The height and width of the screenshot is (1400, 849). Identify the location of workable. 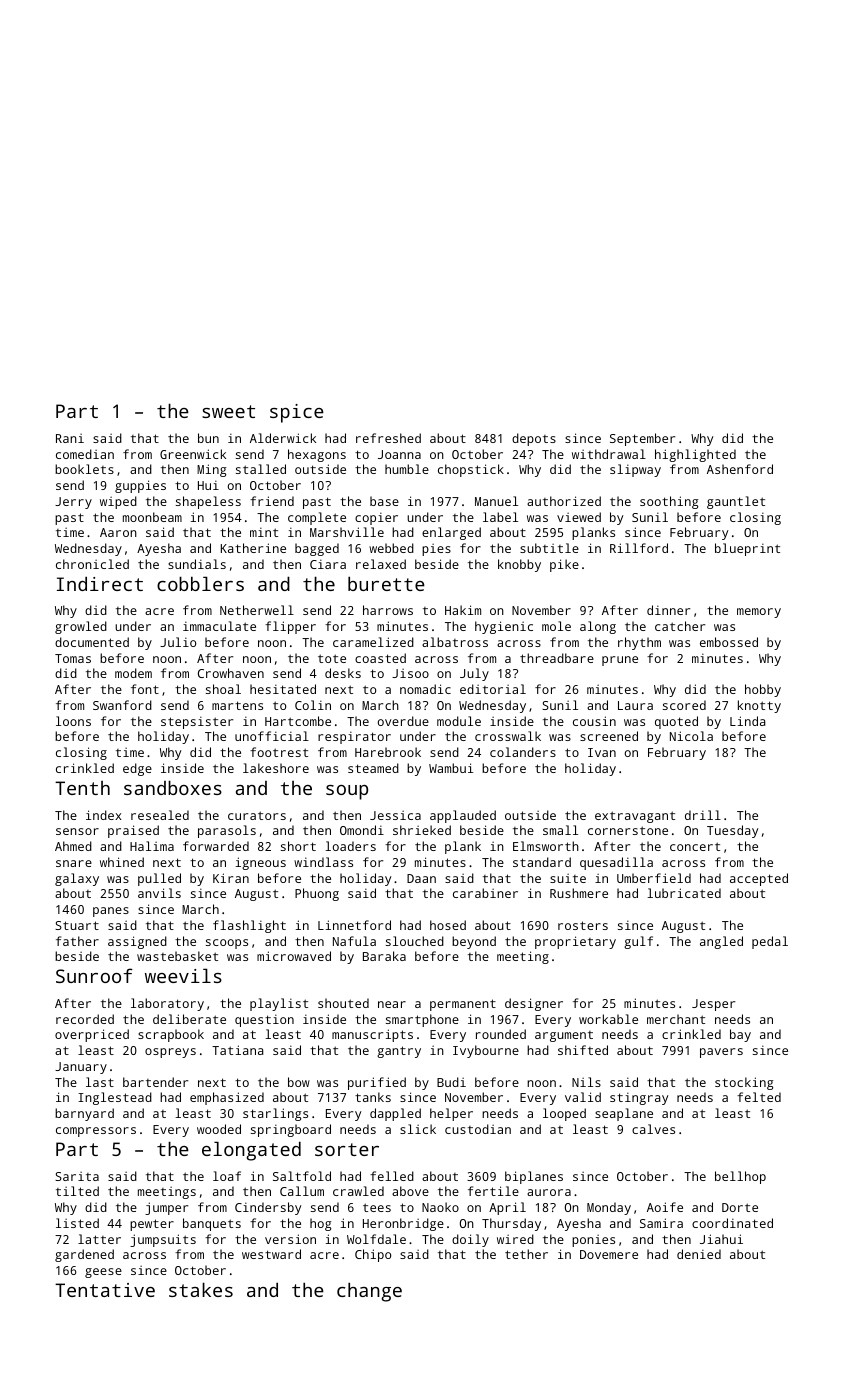
(608, 1019).
